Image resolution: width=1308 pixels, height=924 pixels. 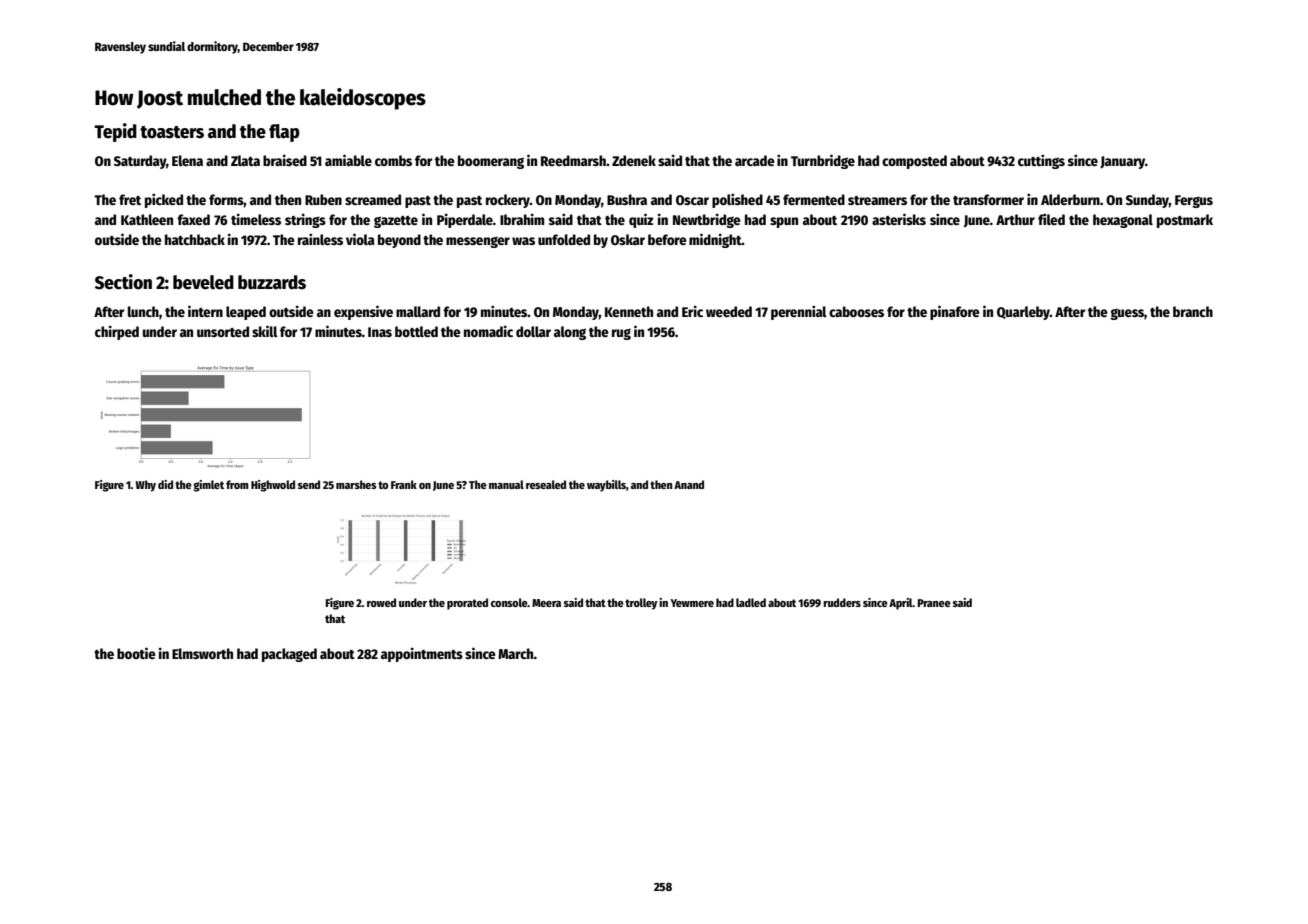 I want to click on beveled, so click(x=203, y=282).
